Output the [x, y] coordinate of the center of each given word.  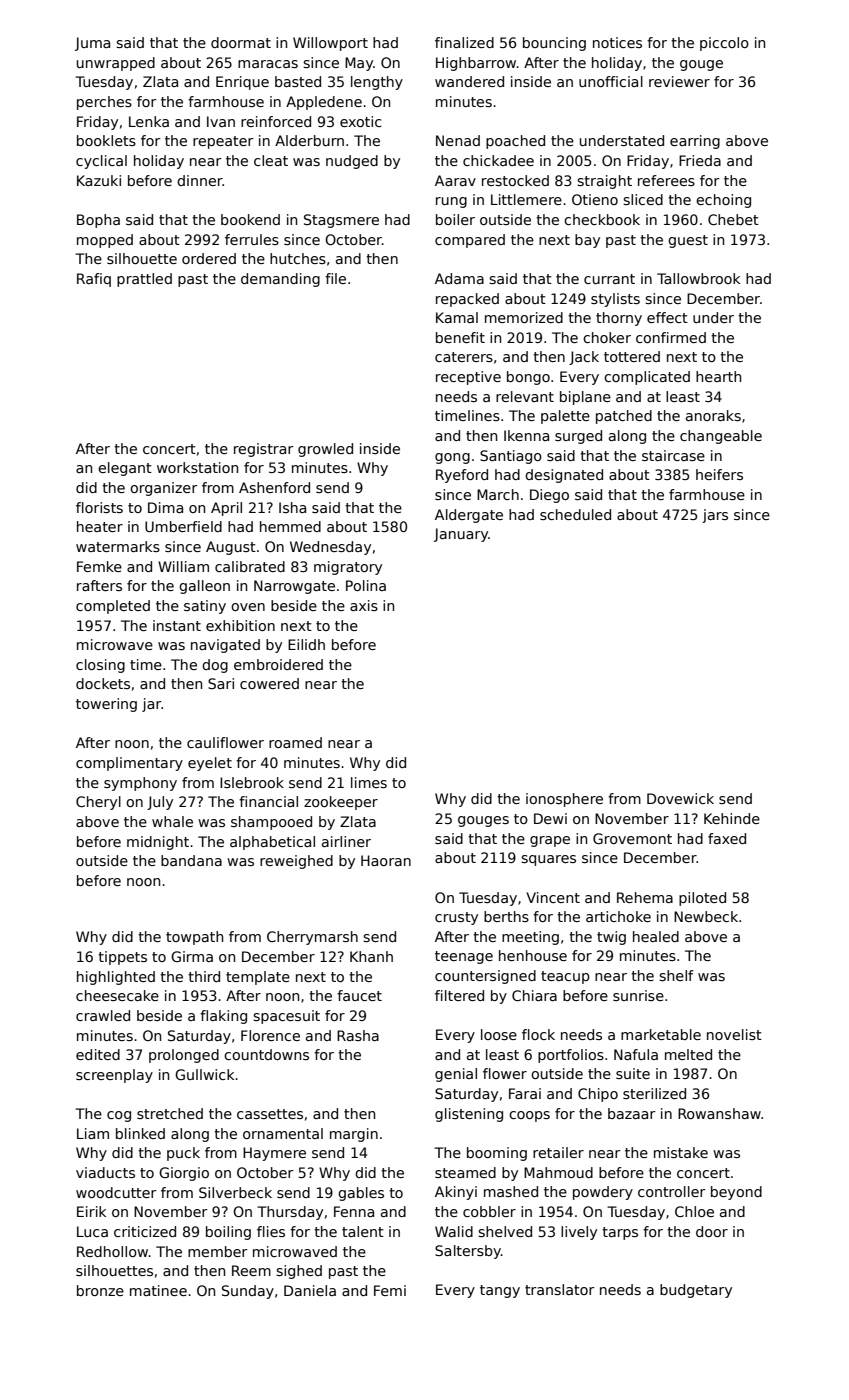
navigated [225, 646]
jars [715, 516]
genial [456, 1075]
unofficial [611, 81]
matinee [158, 1290]
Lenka [149, 121]
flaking [223, 1017]
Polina [366, 585]
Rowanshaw [719, 1113]
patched [624, 417]
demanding [280, 280]
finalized [464, 42]
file [335, 278]
